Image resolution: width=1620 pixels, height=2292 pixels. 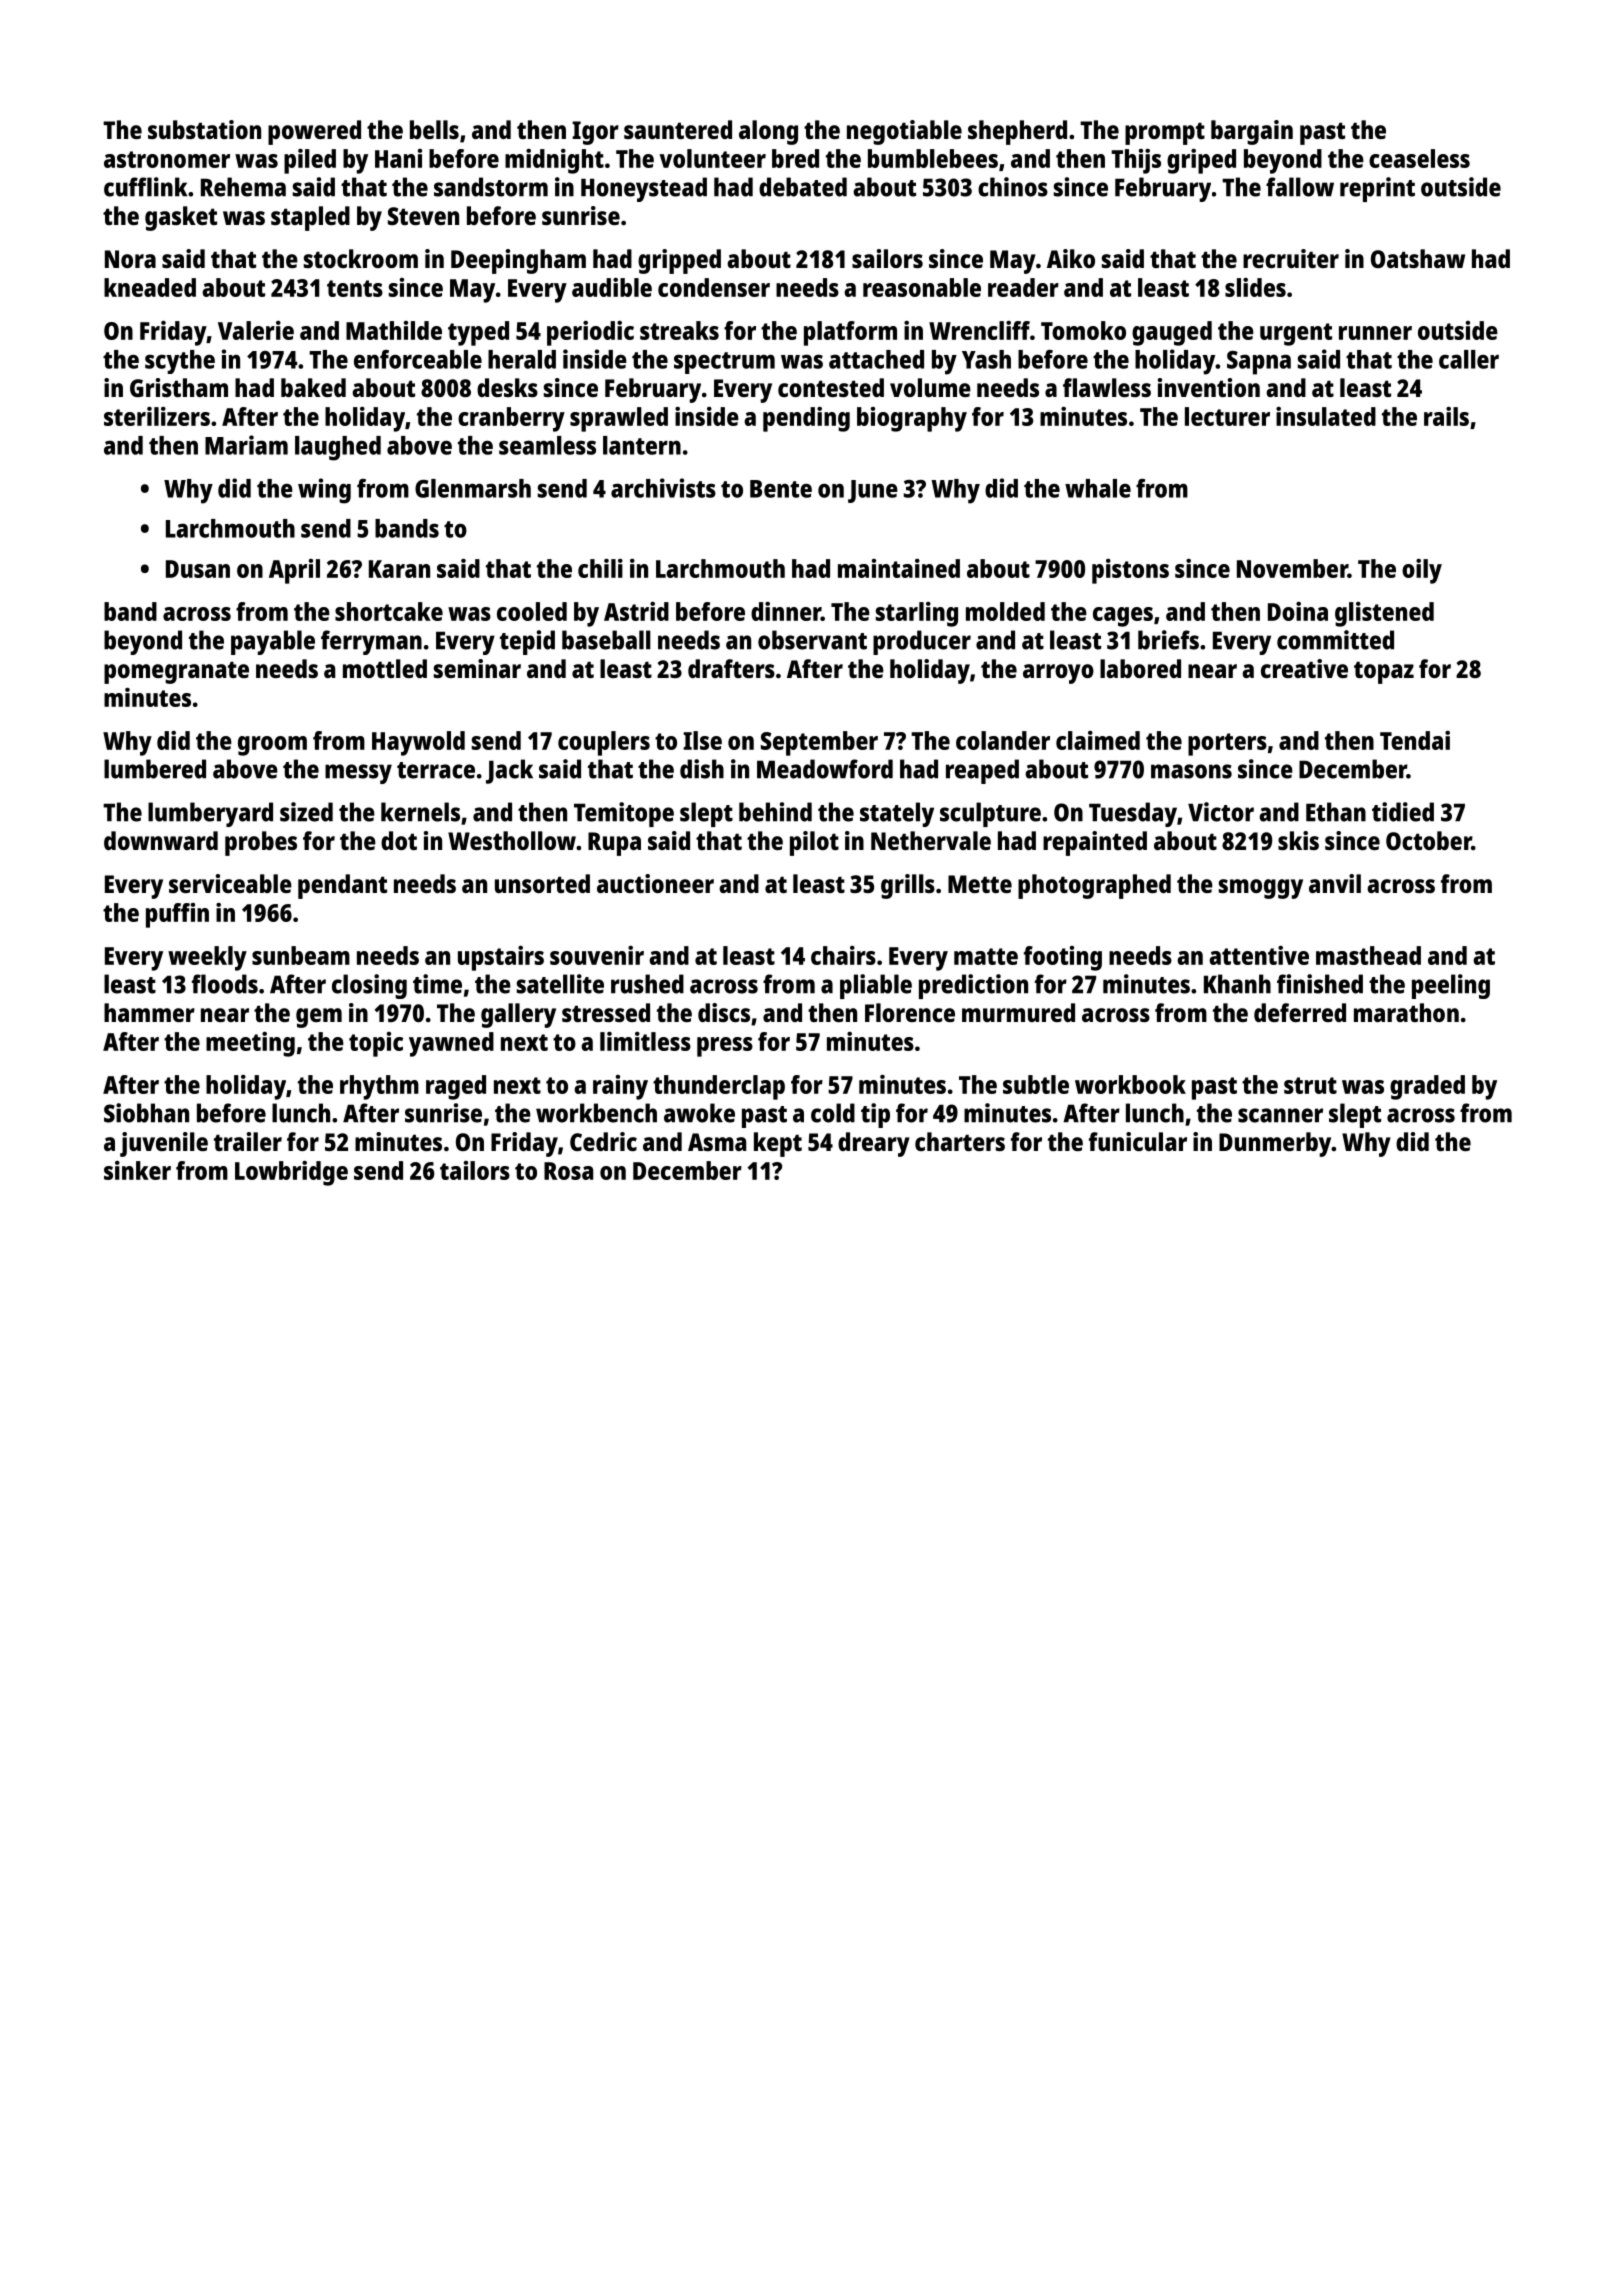 I want to click on cufflink, so click(x=145, y=187).
